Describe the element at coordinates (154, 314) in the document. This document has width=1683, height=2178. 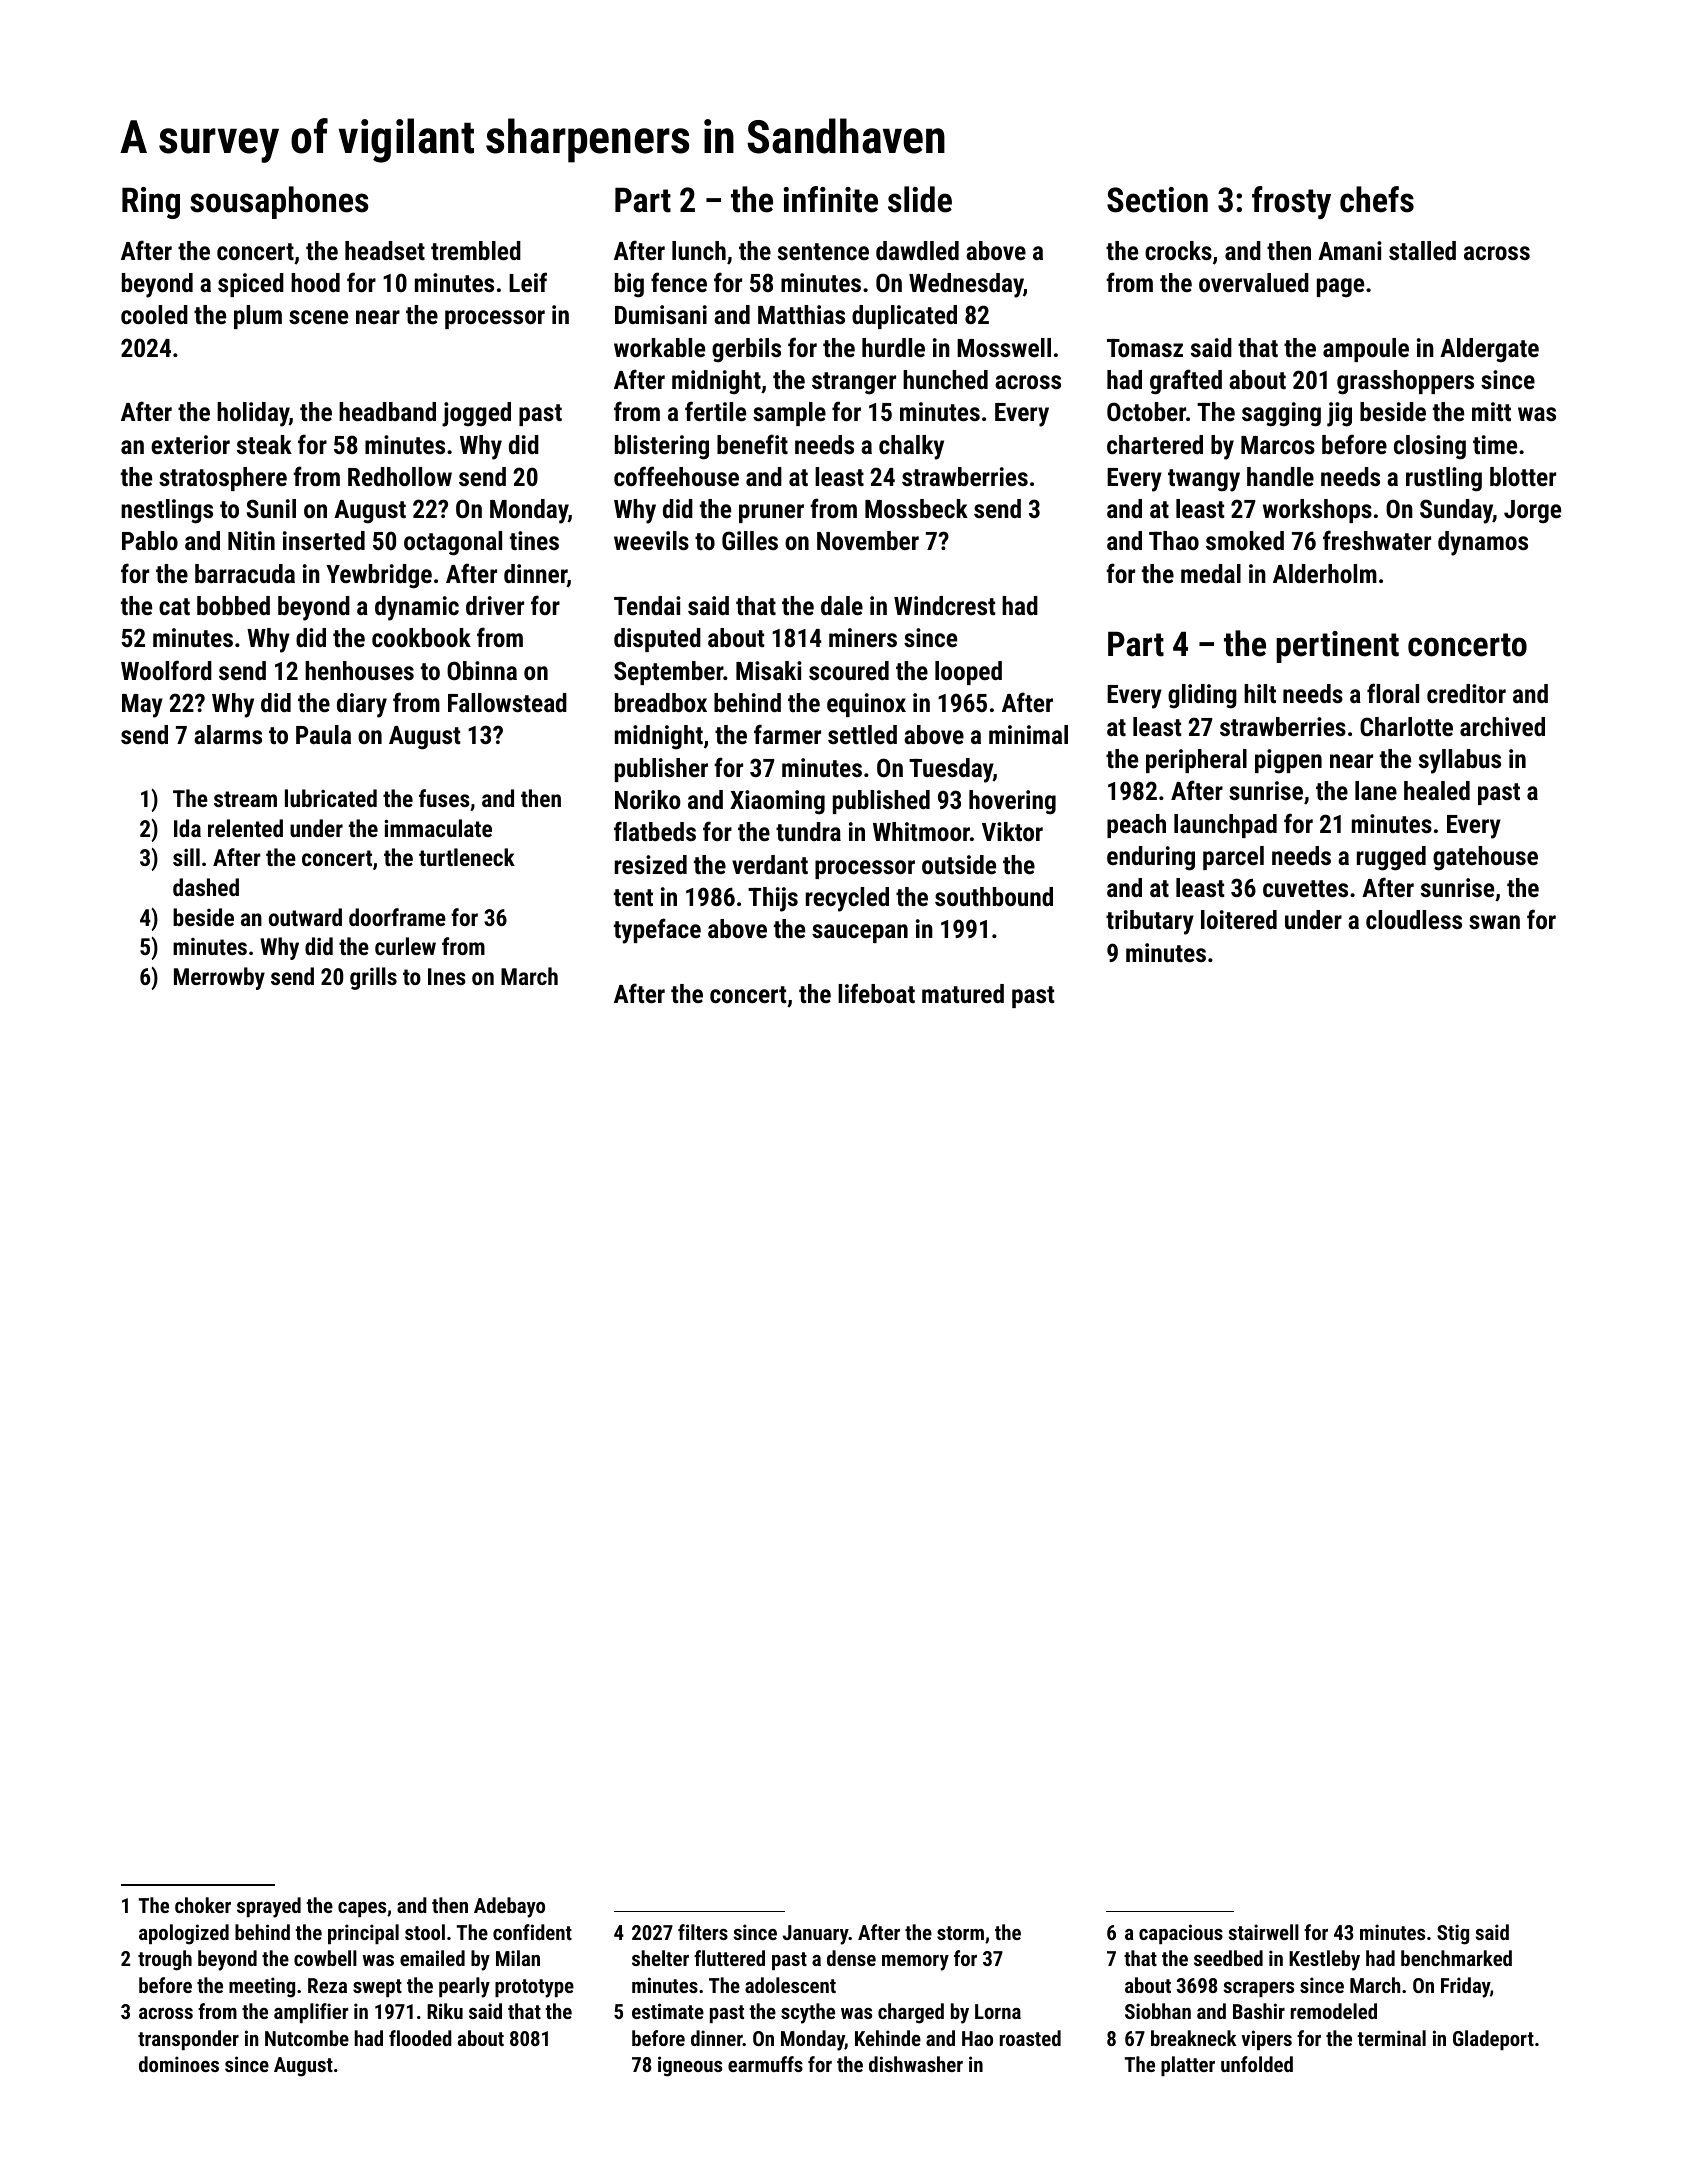
I see `cooled` at that location.
